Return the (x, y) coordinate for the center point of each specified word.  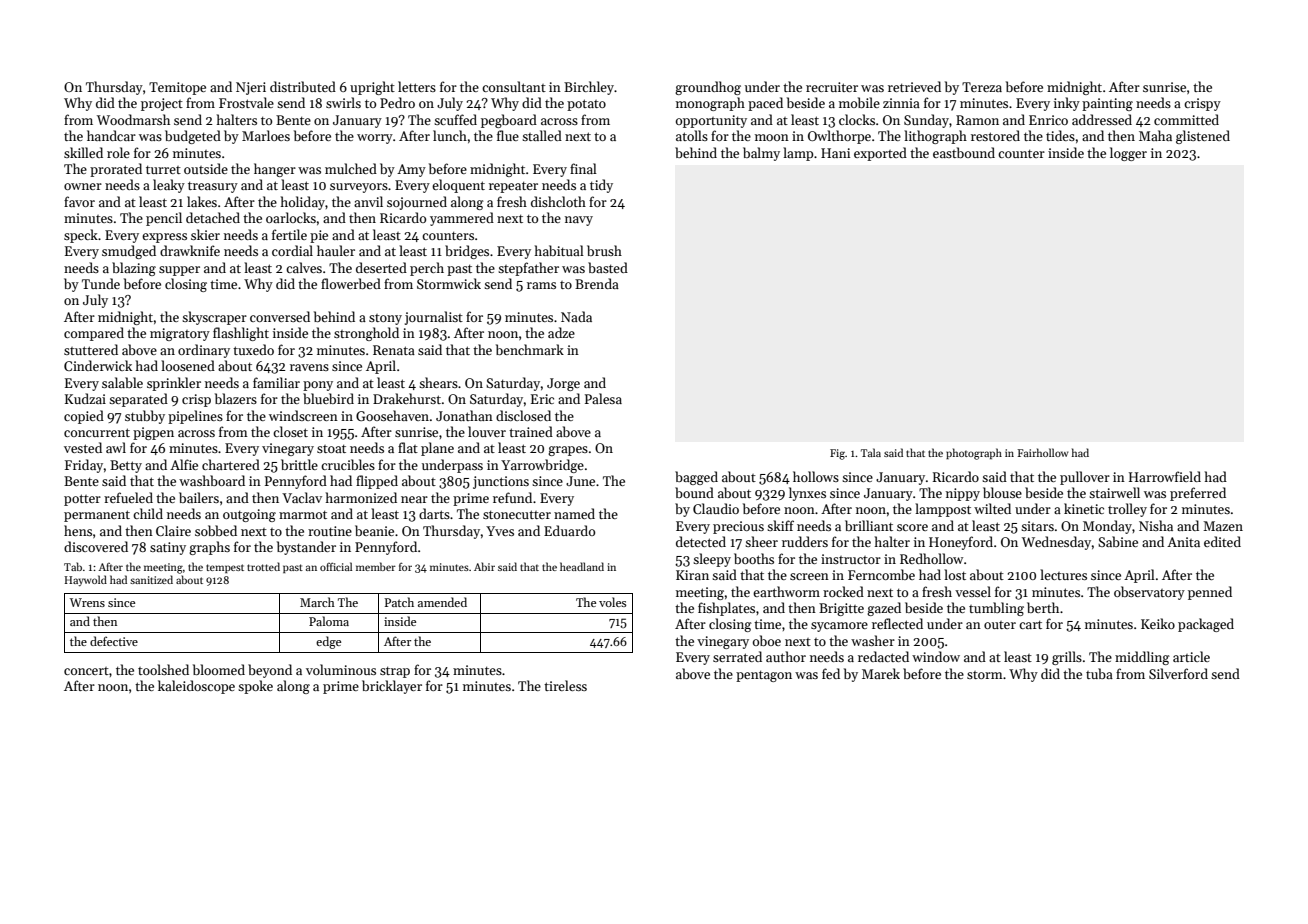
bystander (306, 548)
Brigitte (841, 609)
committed (1186, 119)
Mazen (1223, 526)
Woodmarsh (133, 119)
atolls (692, 135)
